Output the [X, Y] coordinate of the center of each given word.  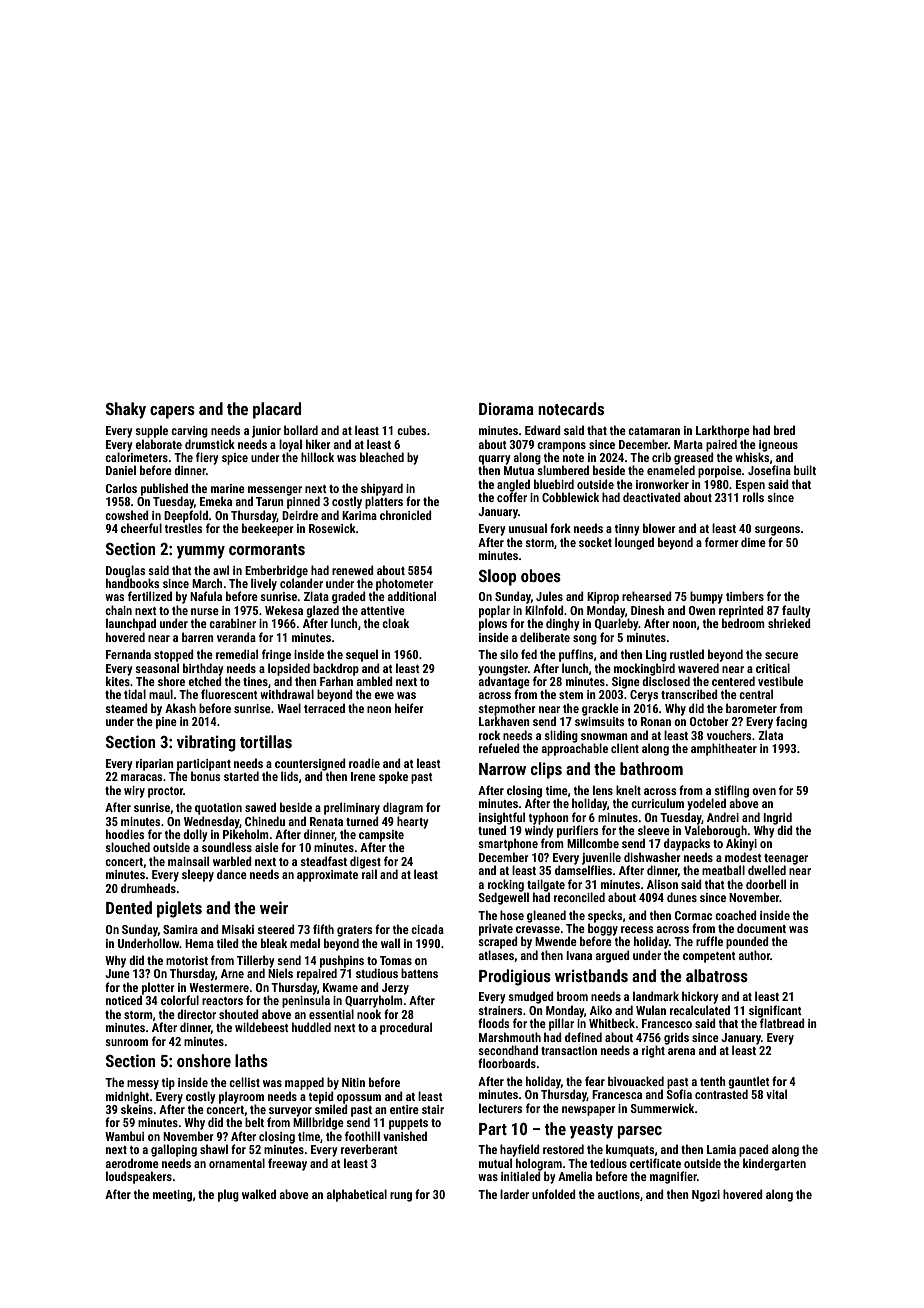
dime [753, 542]
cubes [411, 430]
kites [118, 681]
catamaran [654, 431]
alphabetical [356, 1195]
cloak [395, 623]
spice [235, 459]
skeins [137, 1109]
